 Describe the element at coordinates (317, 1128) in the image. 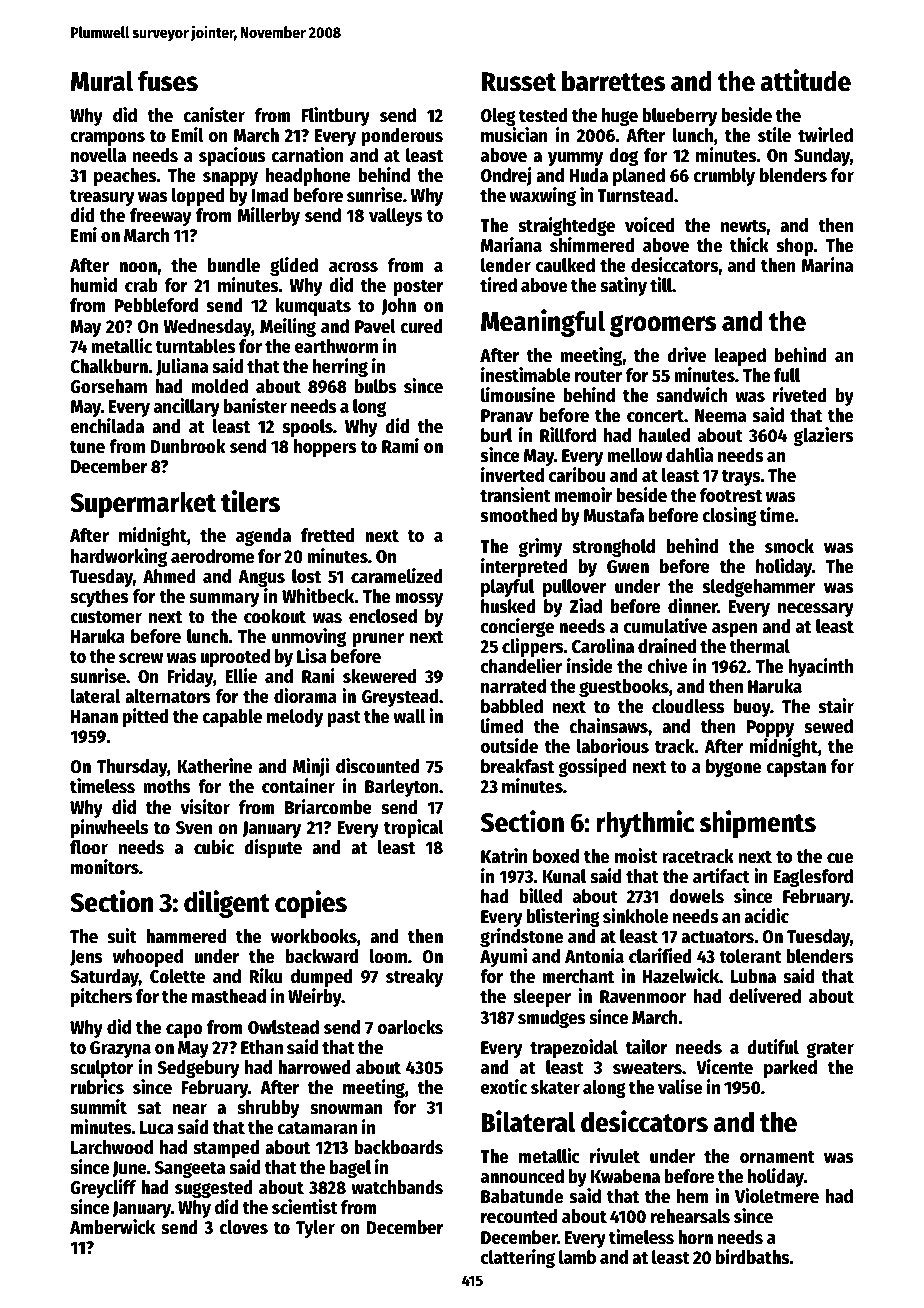

I see `catamaran` at that location.
